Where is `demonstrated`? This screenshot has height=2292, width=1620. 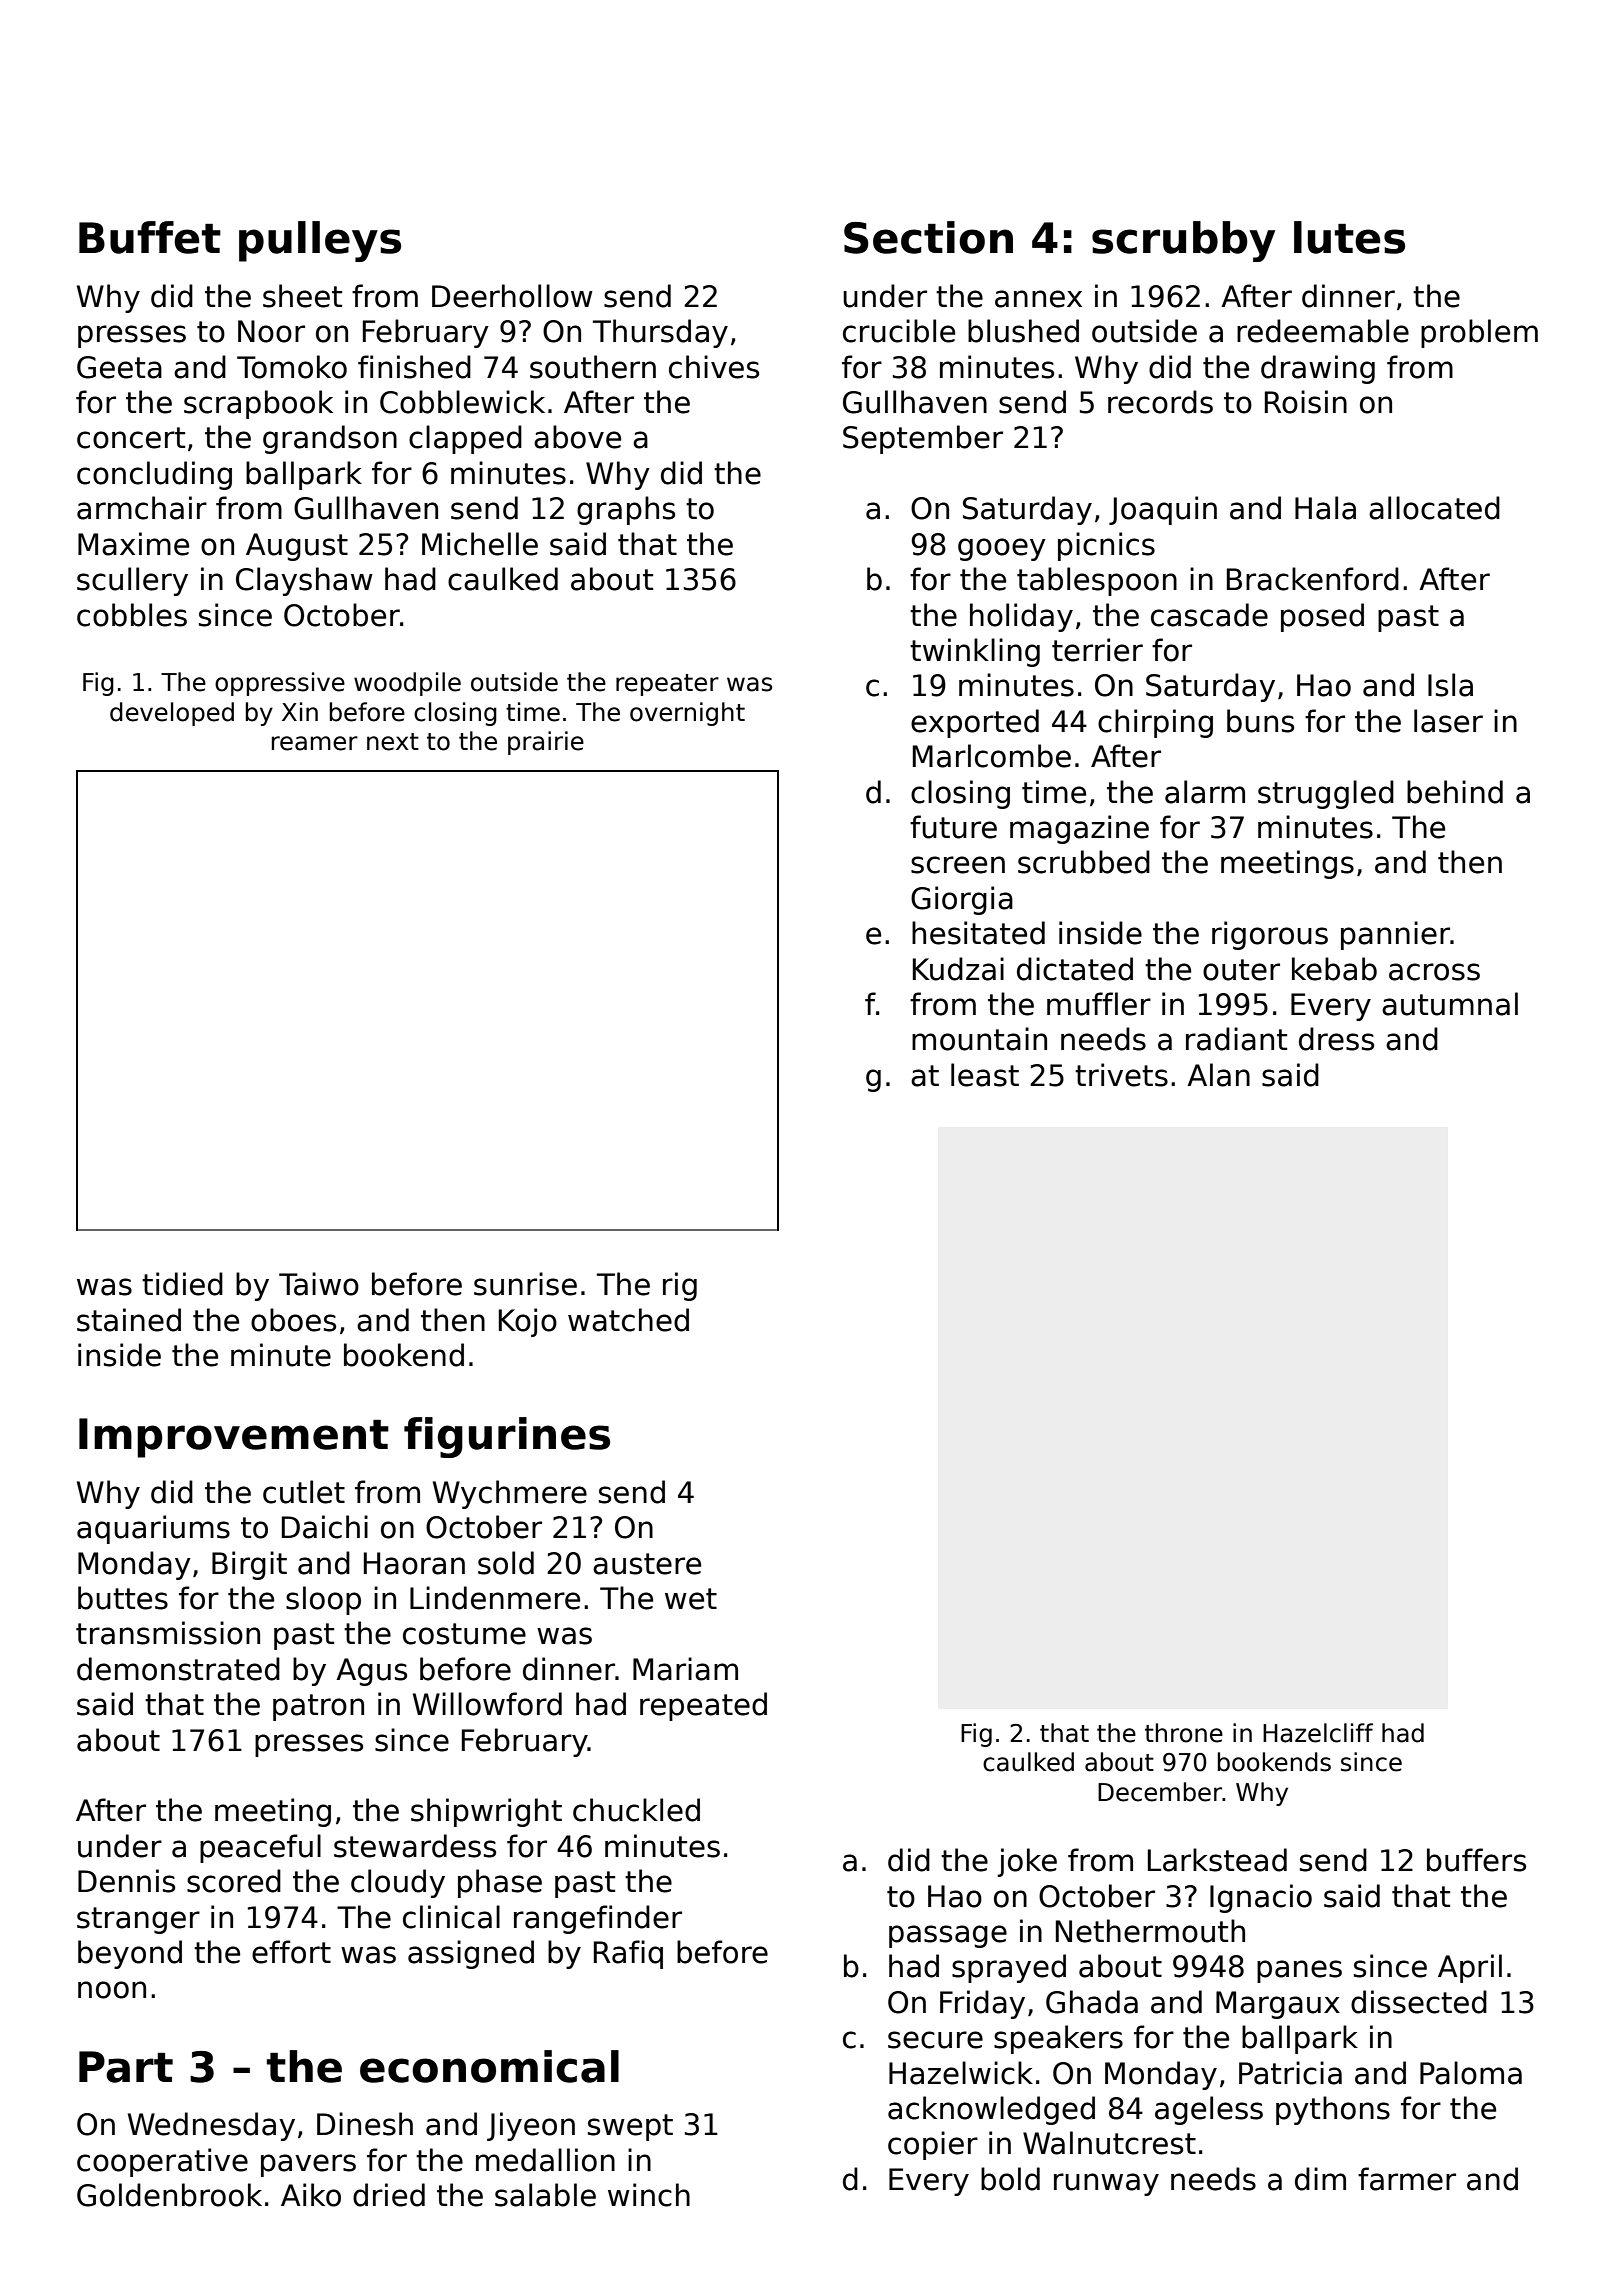 demonstrated is located at coordinates (178, 1669).
